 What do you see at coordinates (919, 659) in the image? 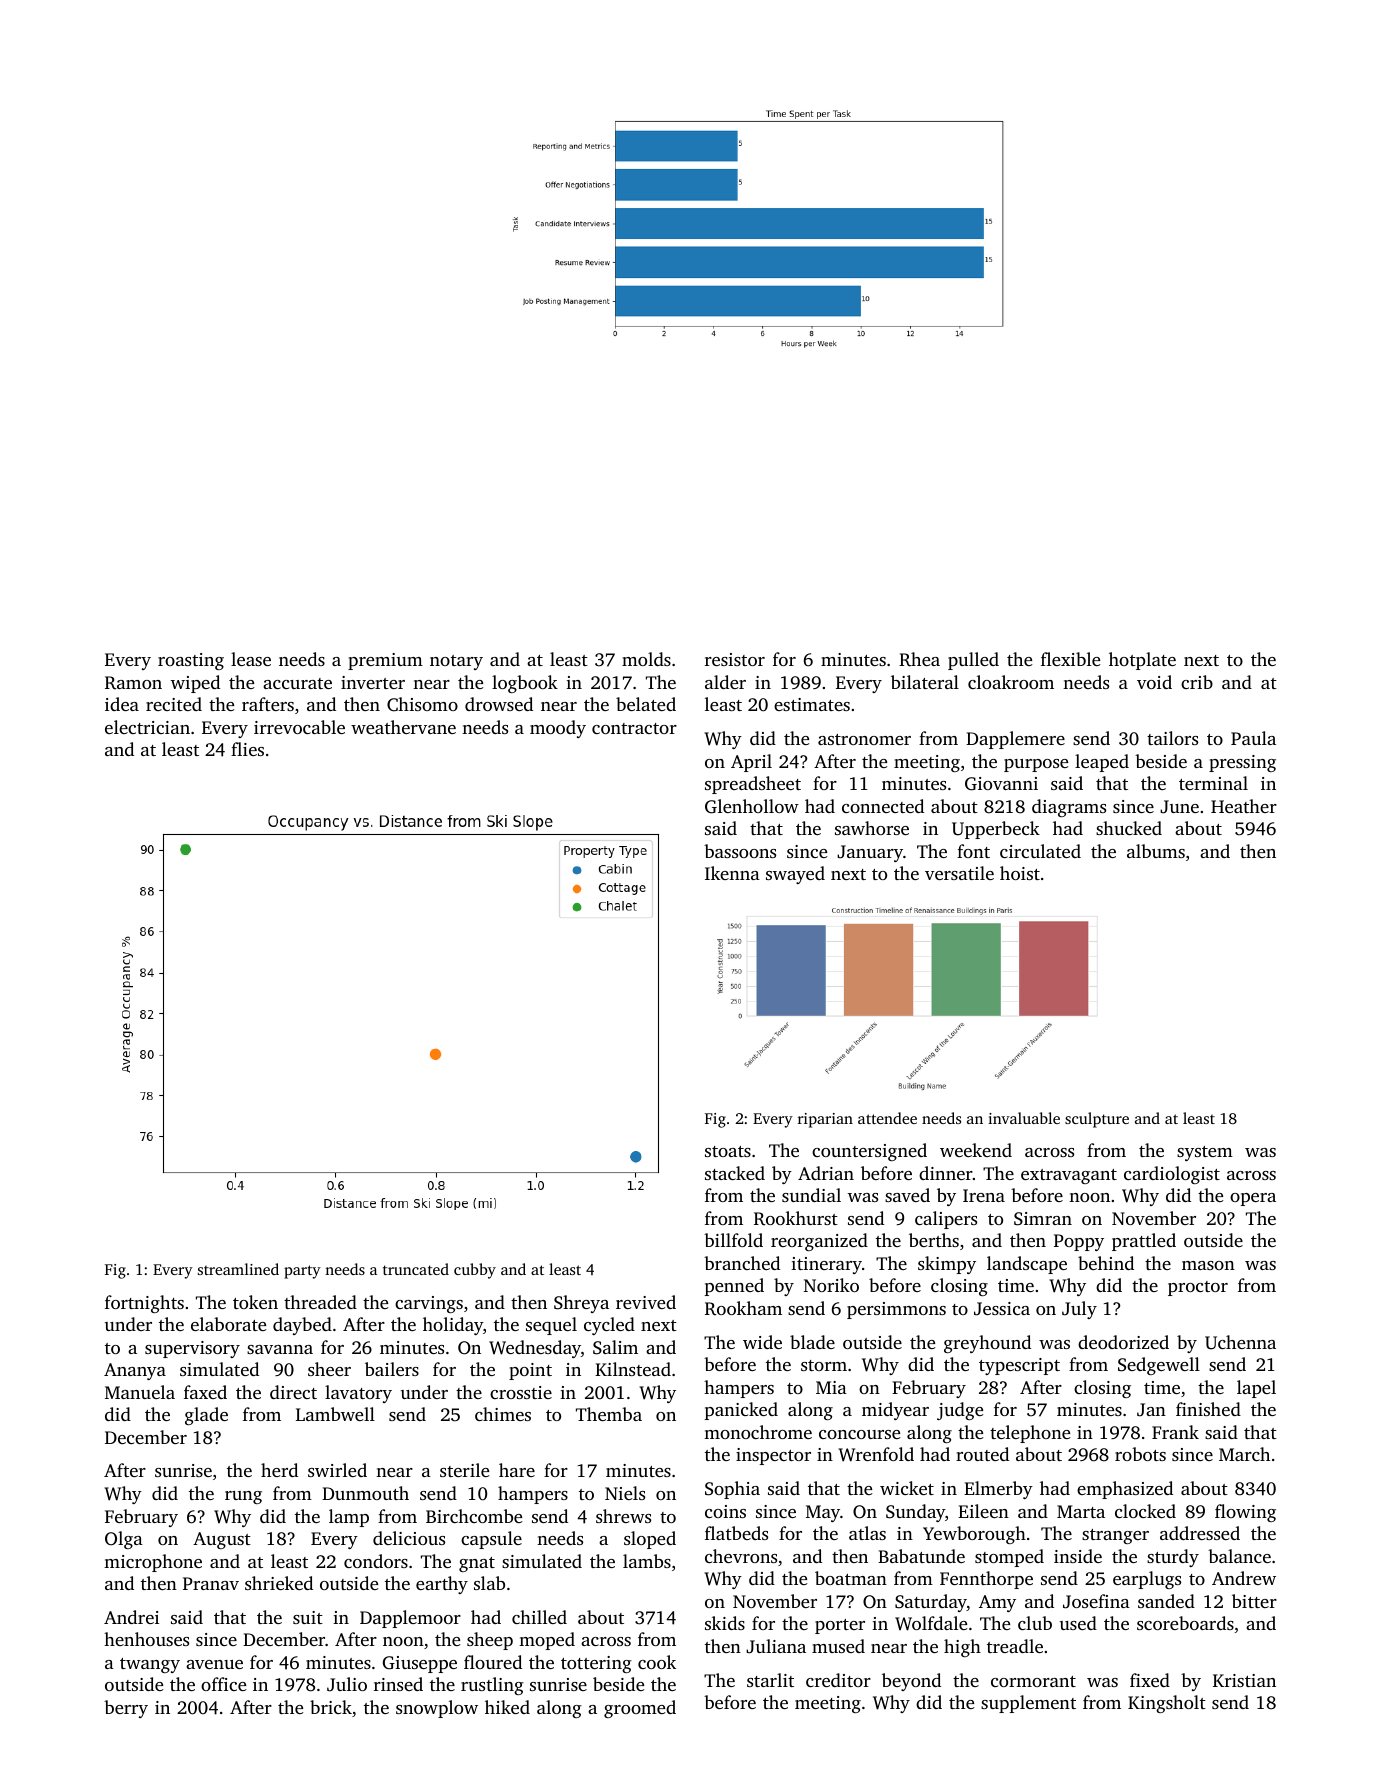
I see `Rhea` at bounding box center [919, 659].
